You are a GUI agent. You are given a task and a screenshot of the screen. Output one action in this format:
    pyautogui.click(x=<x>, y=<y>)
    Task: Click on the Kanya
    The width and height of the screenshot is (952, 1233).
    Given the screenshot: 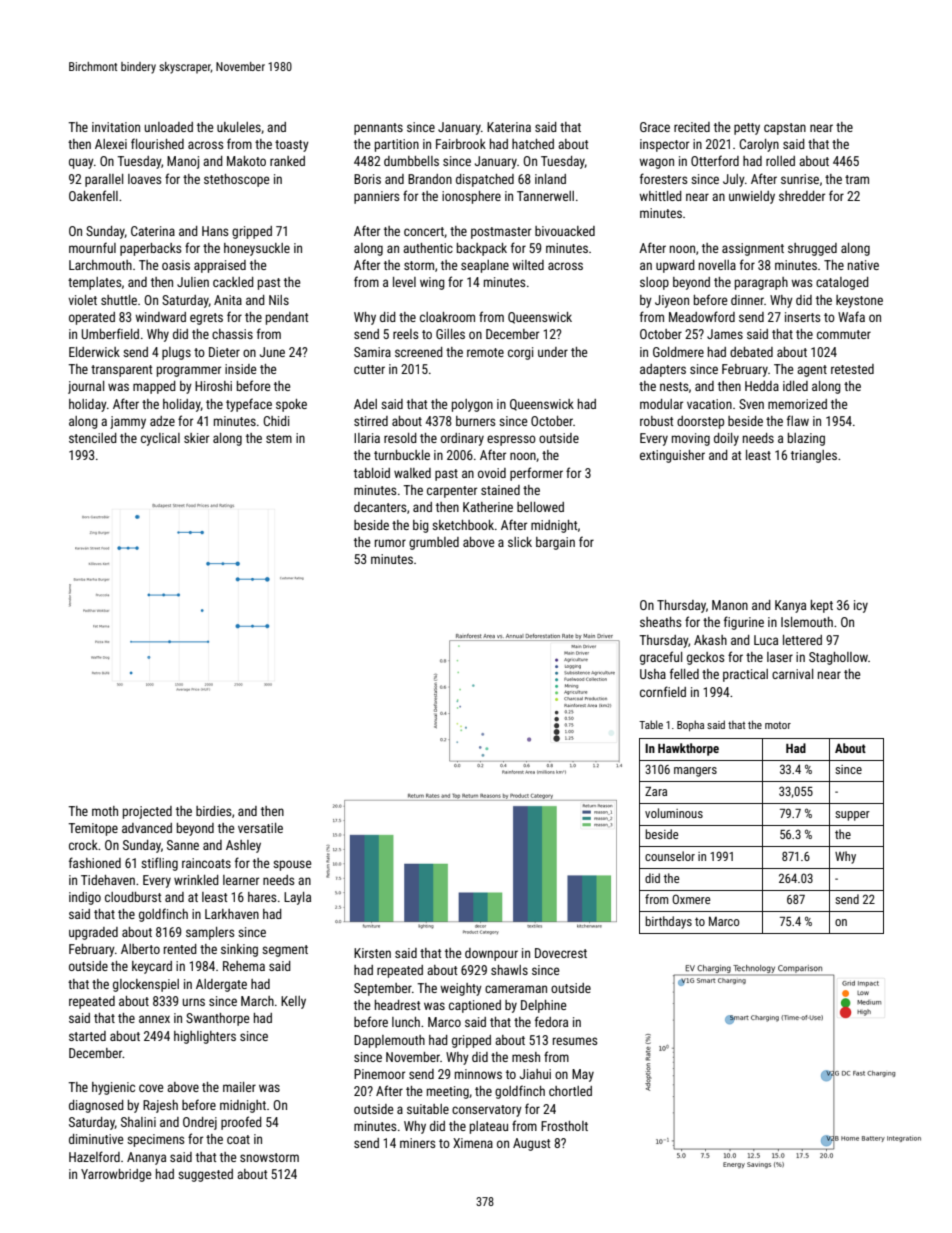 What is the action you would take?
    pyautogui.click(x=790, y=606)
